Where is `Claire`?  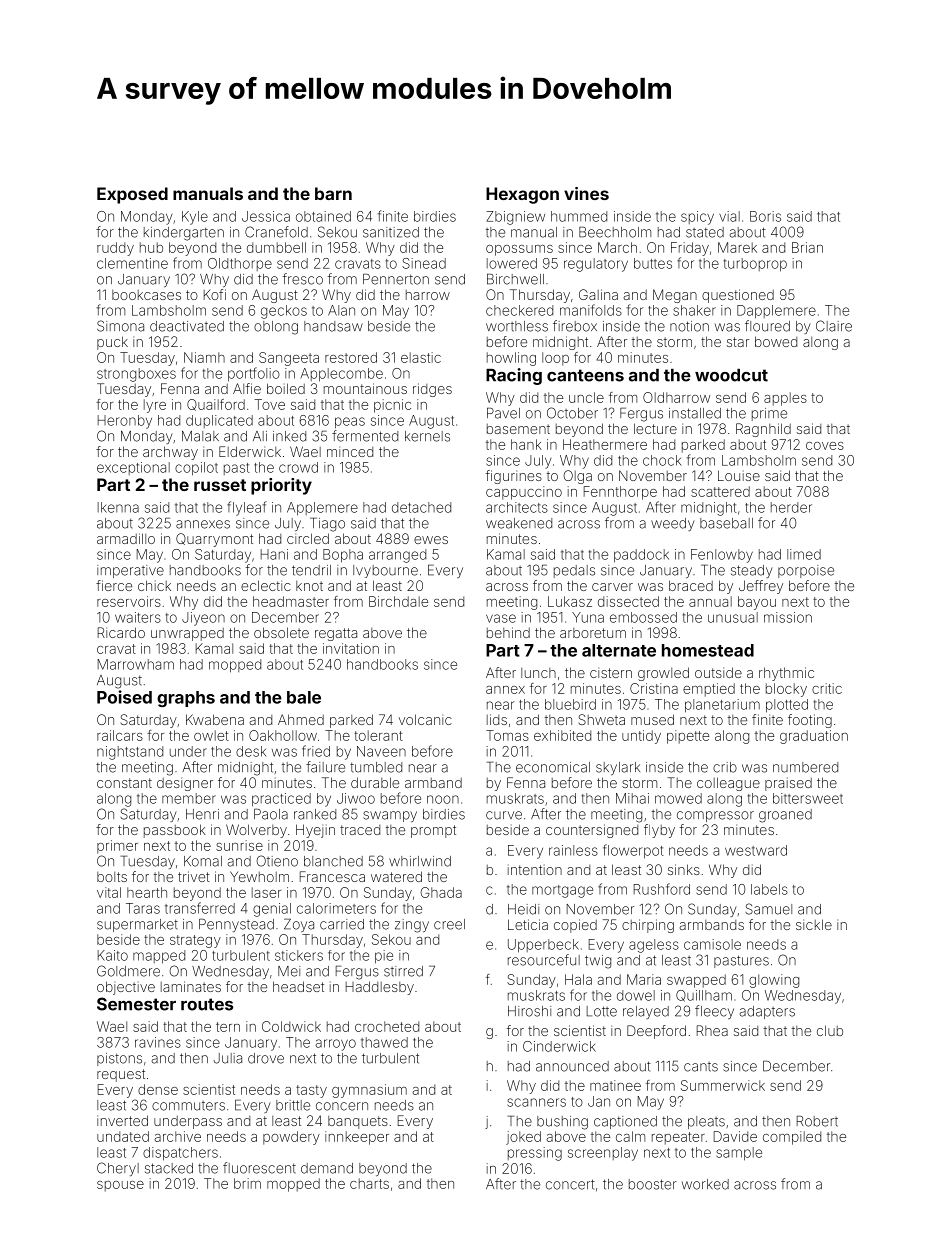
Claire is located at coordinates (834, 326).
